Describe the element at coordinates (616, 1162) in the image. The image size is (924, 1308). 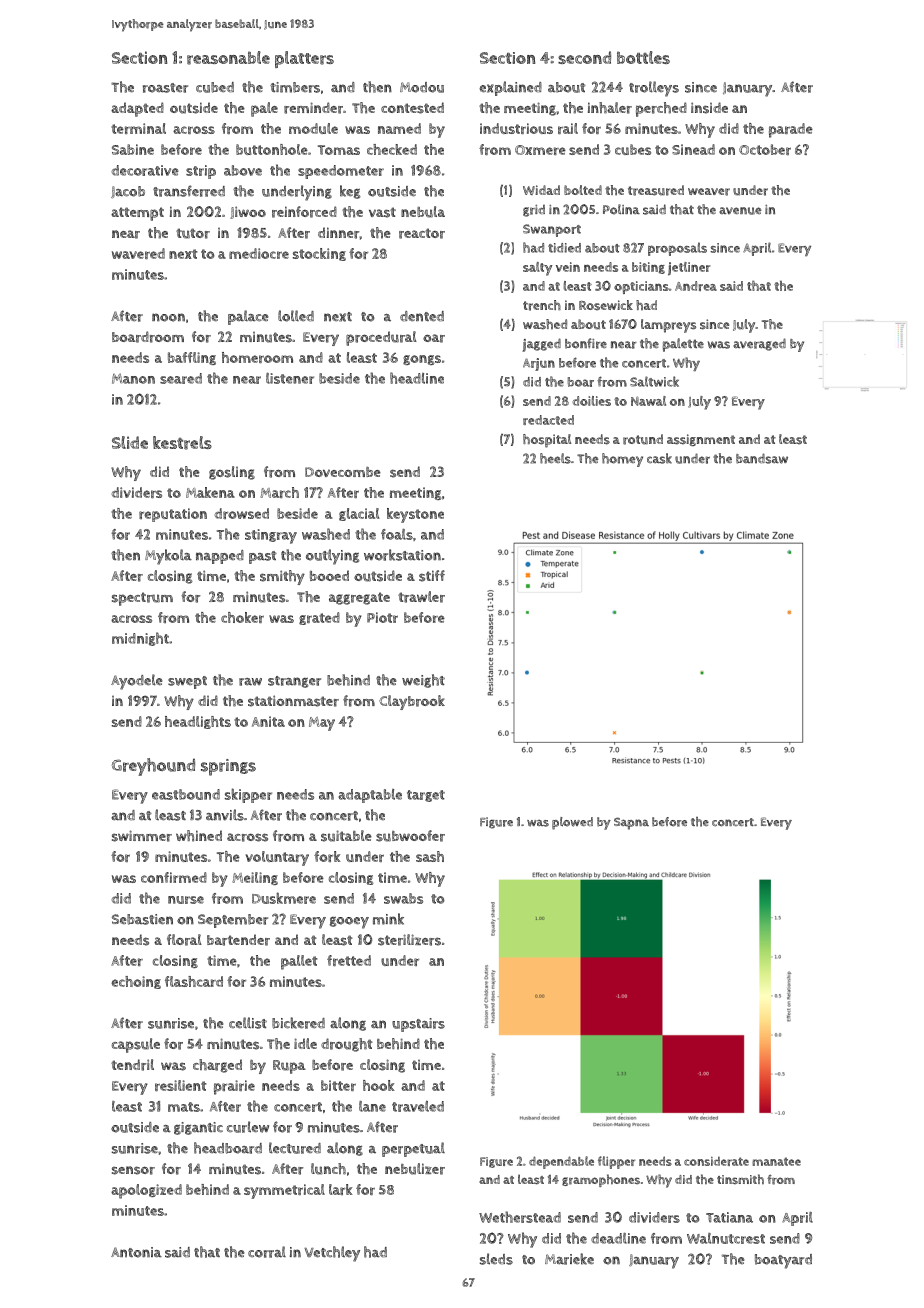
I see `flipper` at that location.
